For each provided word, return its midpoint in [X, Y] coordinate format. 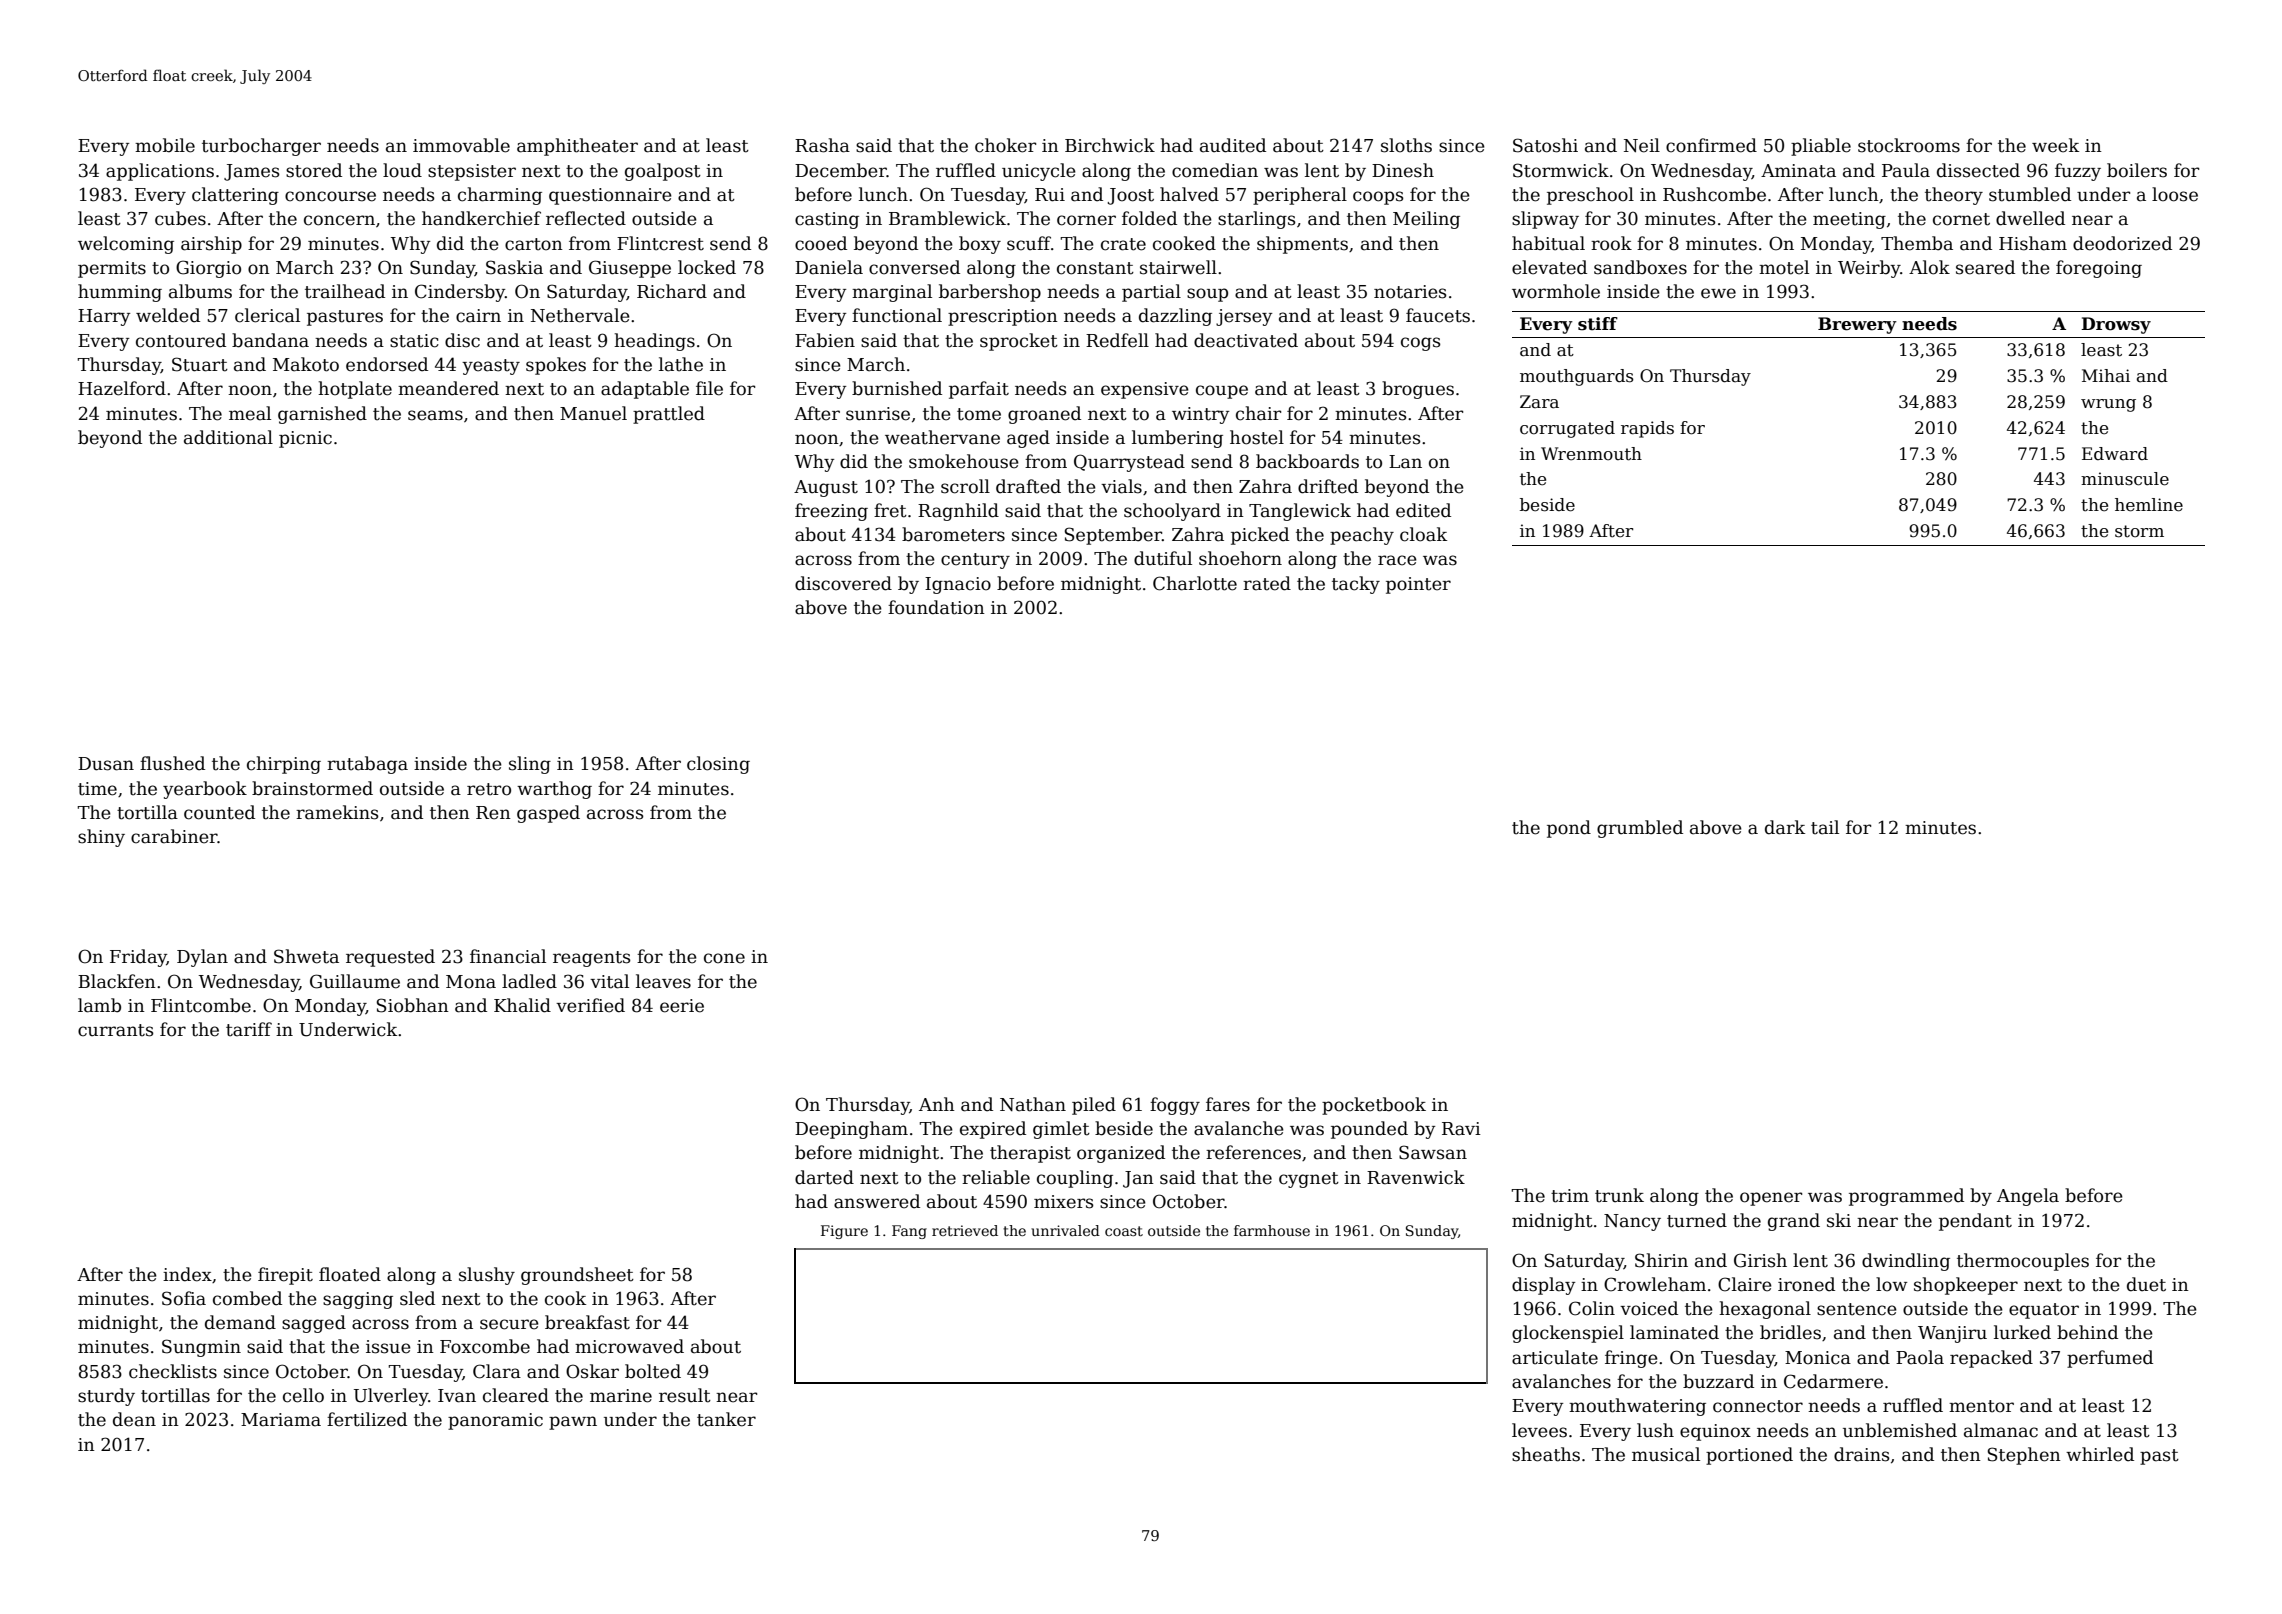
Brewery [1857, 325]
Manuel [593, 413]
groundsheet [577, 1276]
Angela [2028, 1197]
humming [120, 293]
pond [1569, 829]
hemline [2149, 505]
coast [1124, 1231]
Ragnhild [958, 512]
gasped [548, 814]
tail [1825, 827]
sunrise [878, 414]
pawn [573, 1423]
